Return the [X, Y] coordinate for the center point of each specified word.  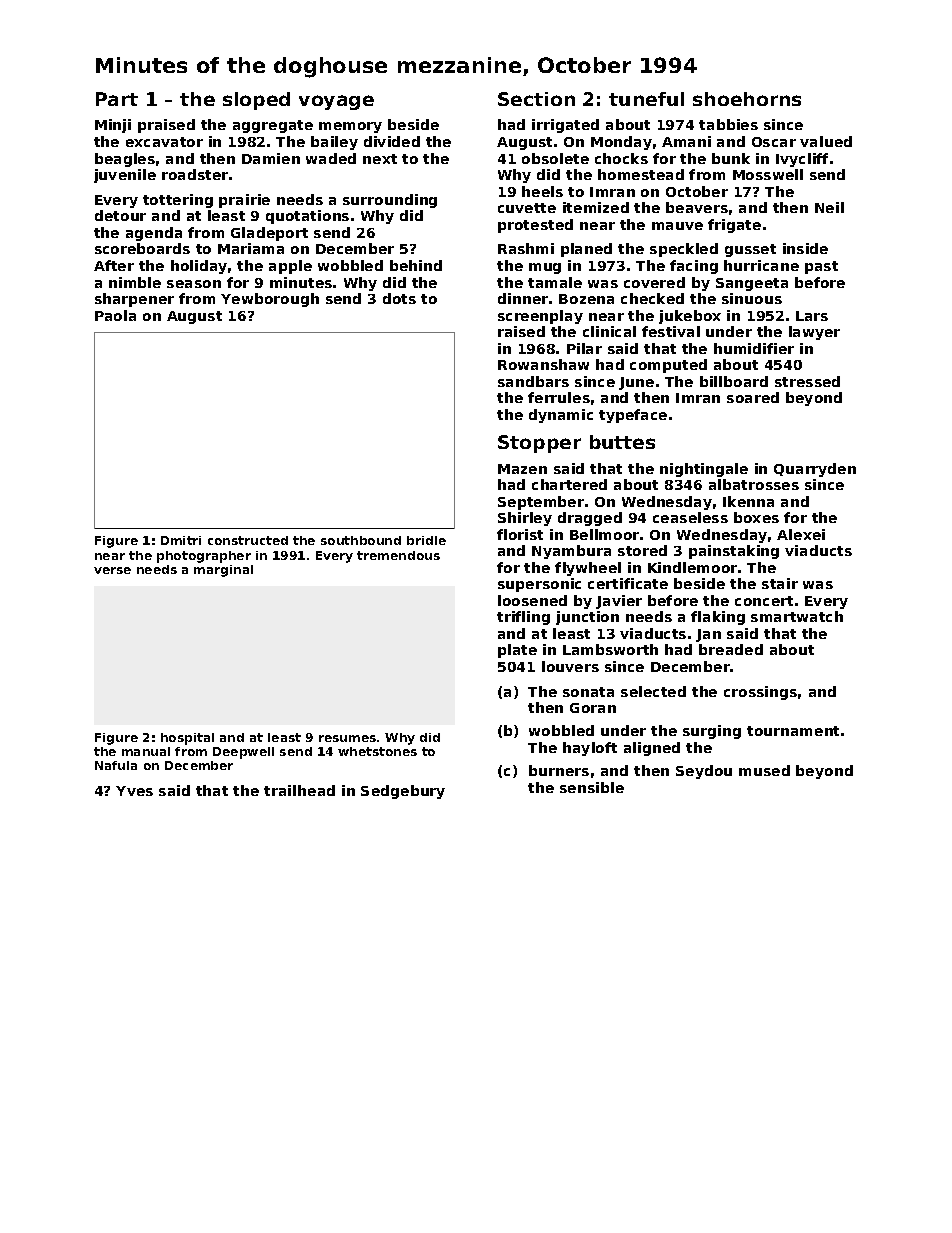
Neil [829, 207]
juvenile [125, 176]
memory [350, 127]
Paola [115, 315]
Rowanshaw [543, 364]
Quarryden [815, 470]
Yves [134, 791]
